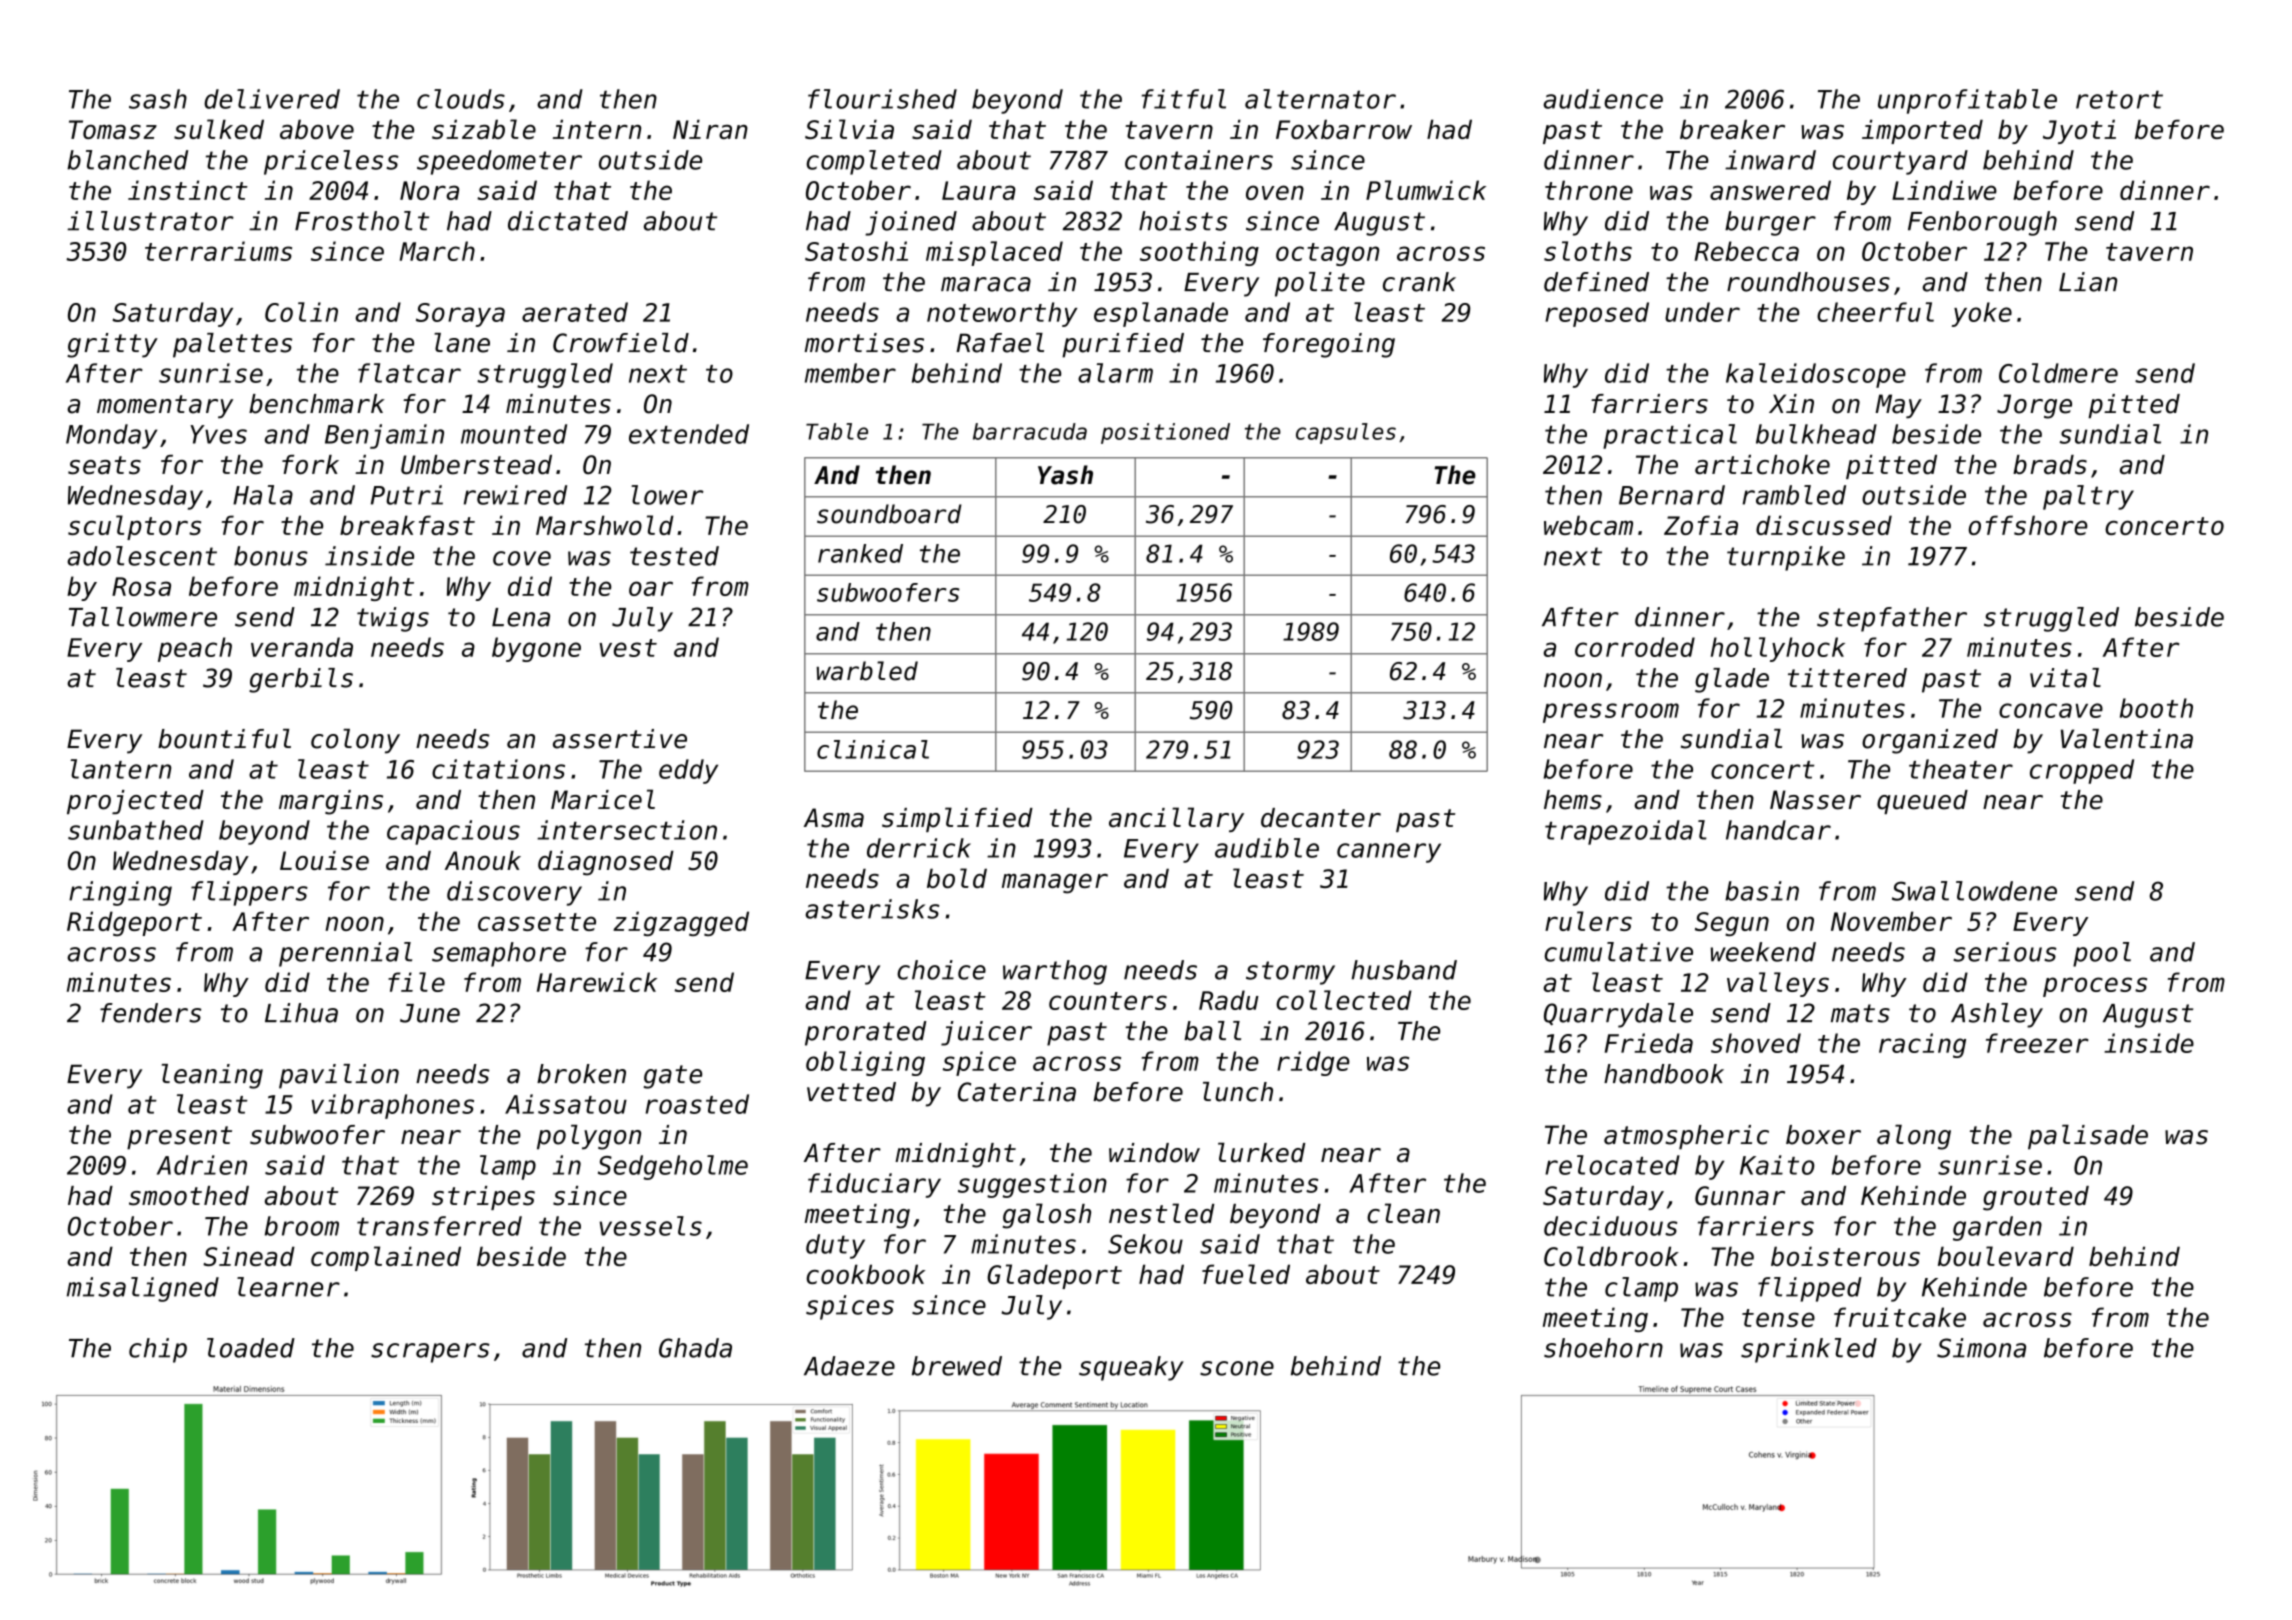 The width and height of the screenshot is (2292, 1620). I want to click on intern, so click(597, 129).
